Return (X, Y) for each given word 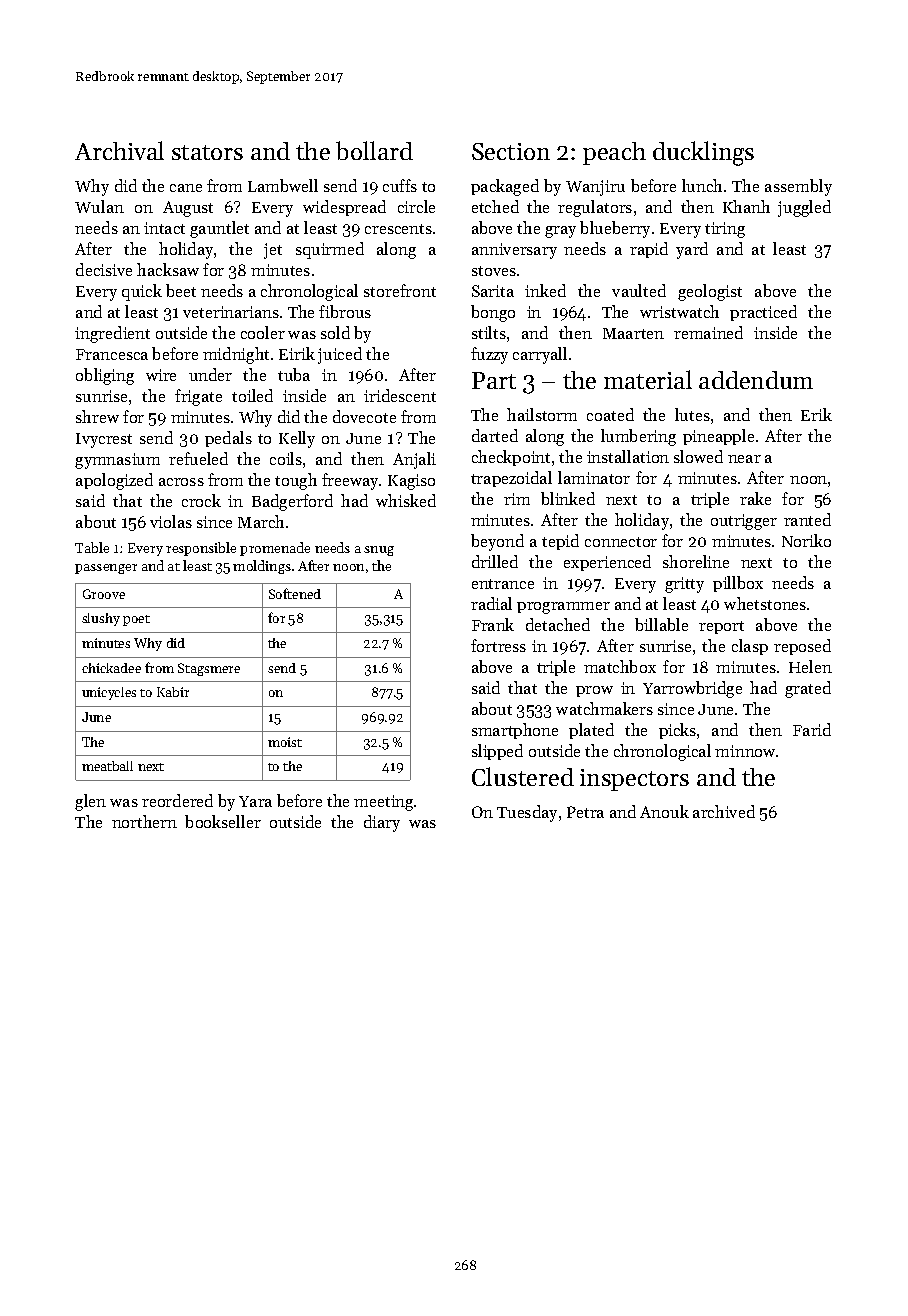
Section (511, 151)
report (721, 627)
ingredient (112, 334)
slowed (698, 456)
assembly (798, 187)
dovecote (364, 416)
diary (382, 823)
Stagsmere (209, 669)
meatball (107, 766)
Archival (119, 150)
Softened (295, 593)
